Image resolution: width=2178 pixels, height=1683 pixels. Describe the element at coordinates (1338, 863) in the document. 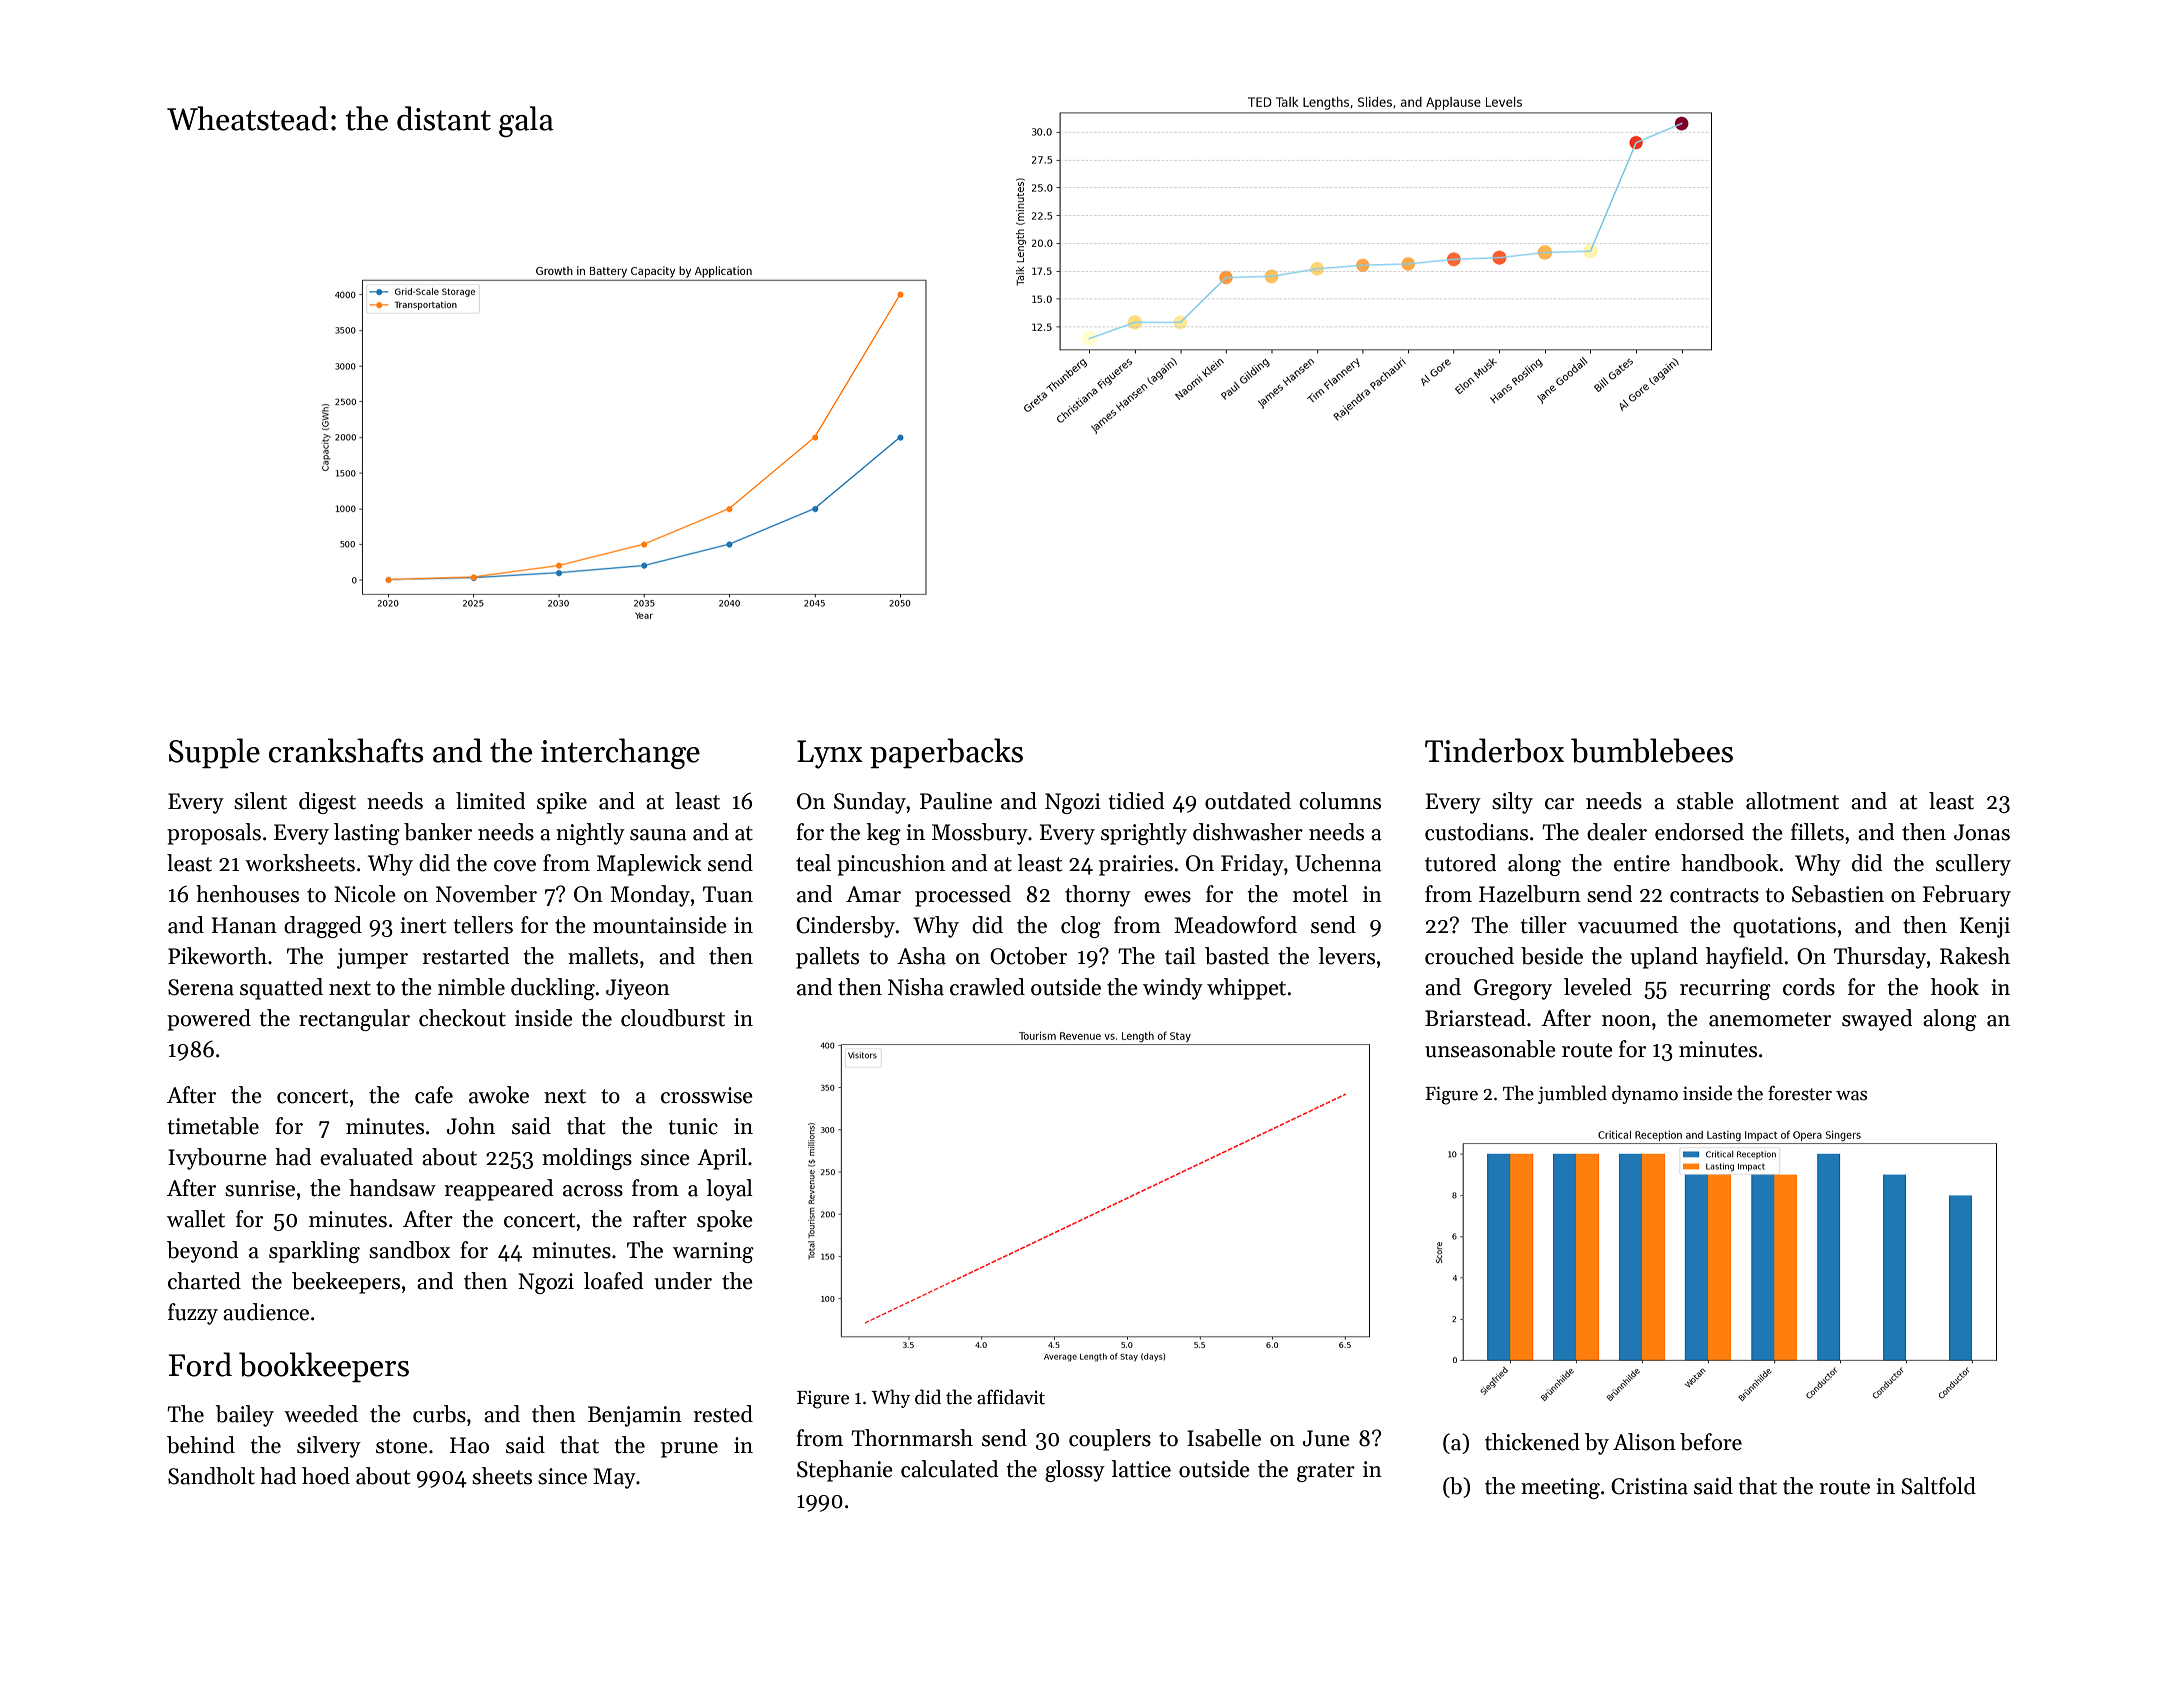

I see `Uchenna` at that location.
